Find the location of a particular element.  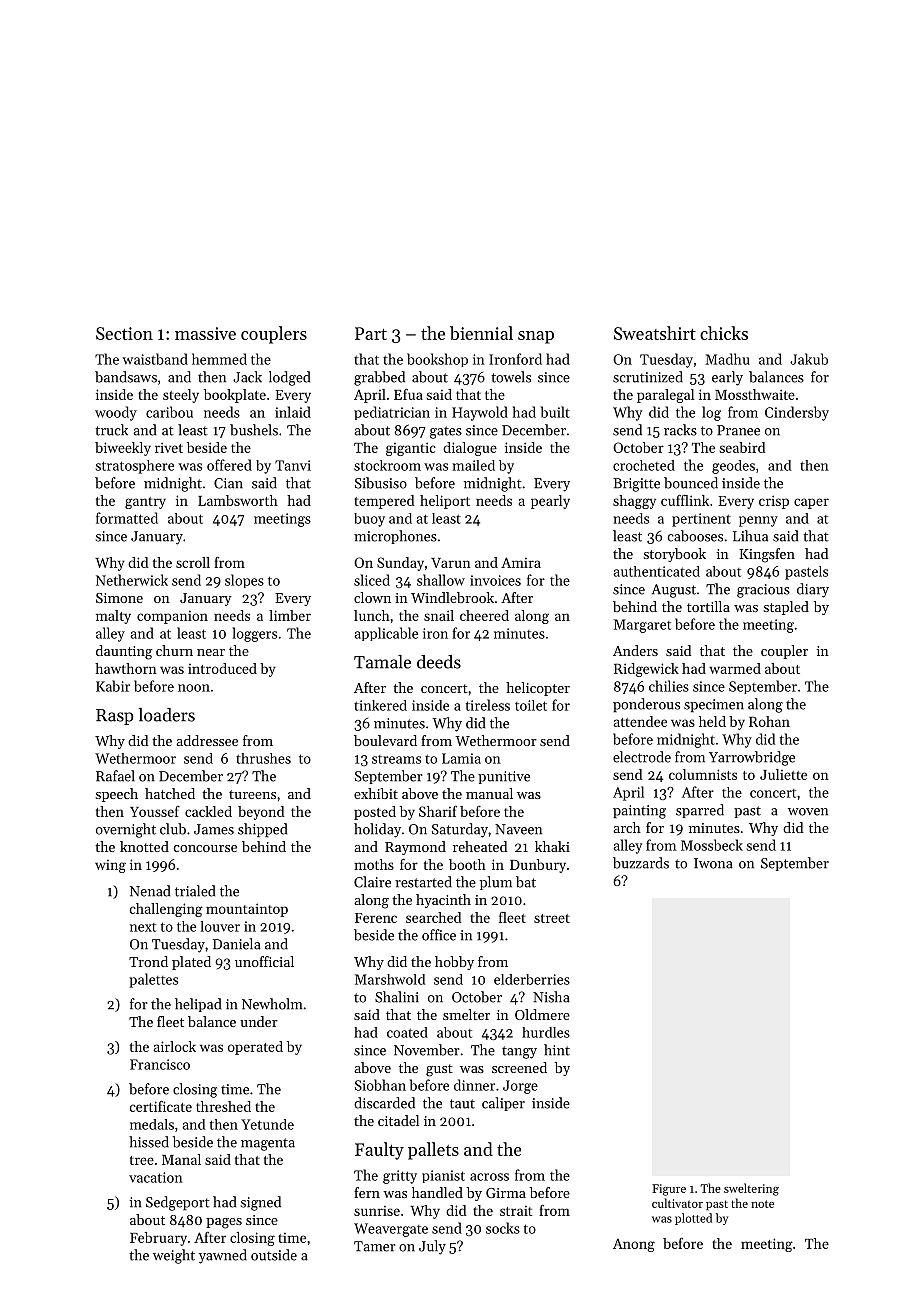

weight is located at coordinates (174, 1256).
